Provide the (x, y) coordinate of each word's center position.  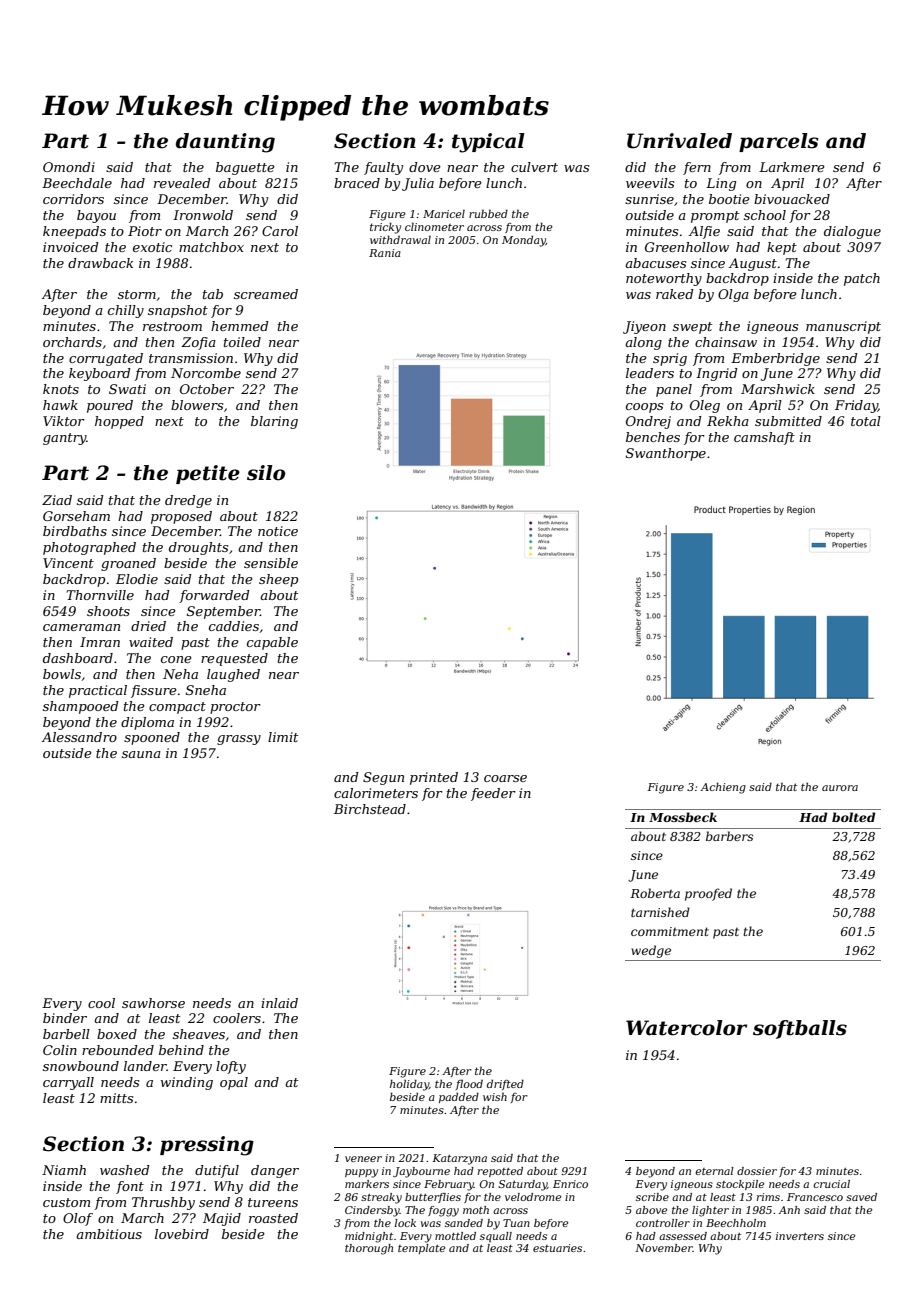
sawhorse (153, 1003)
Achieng (723, 788)
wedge (651, 951)
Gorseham (76, 516)
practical (98, 691)
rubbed (488, 213)
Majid (222, 1219)
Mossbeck (683, 817)
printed (434, 778)
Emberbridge (775, 359)
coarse (505, 778)
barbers (729, 836)
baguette (245, 168)
